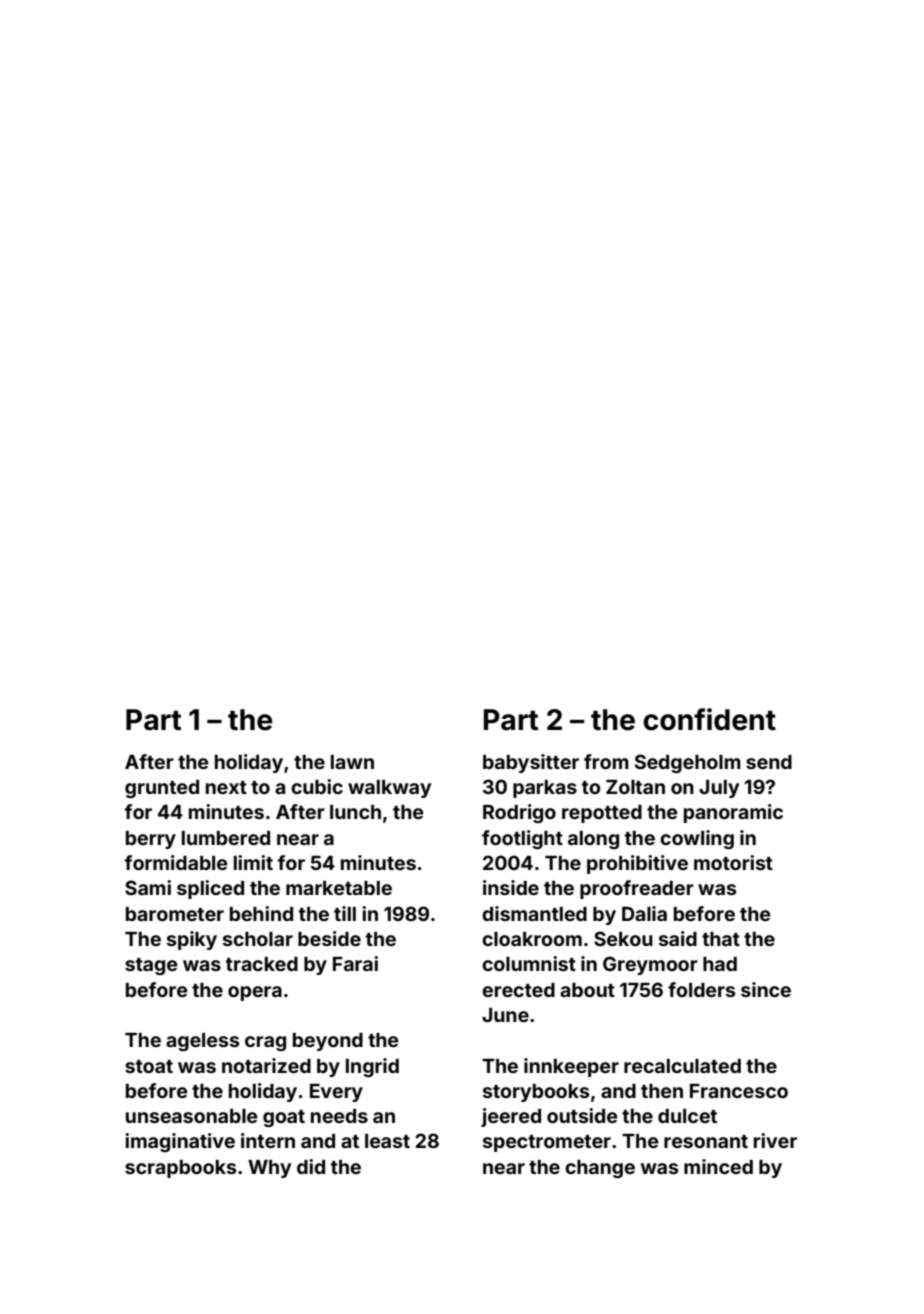  What do you see at coordinates (635, 787) in the document?
I see `Zoltan` at bounding box center [635, 787].
